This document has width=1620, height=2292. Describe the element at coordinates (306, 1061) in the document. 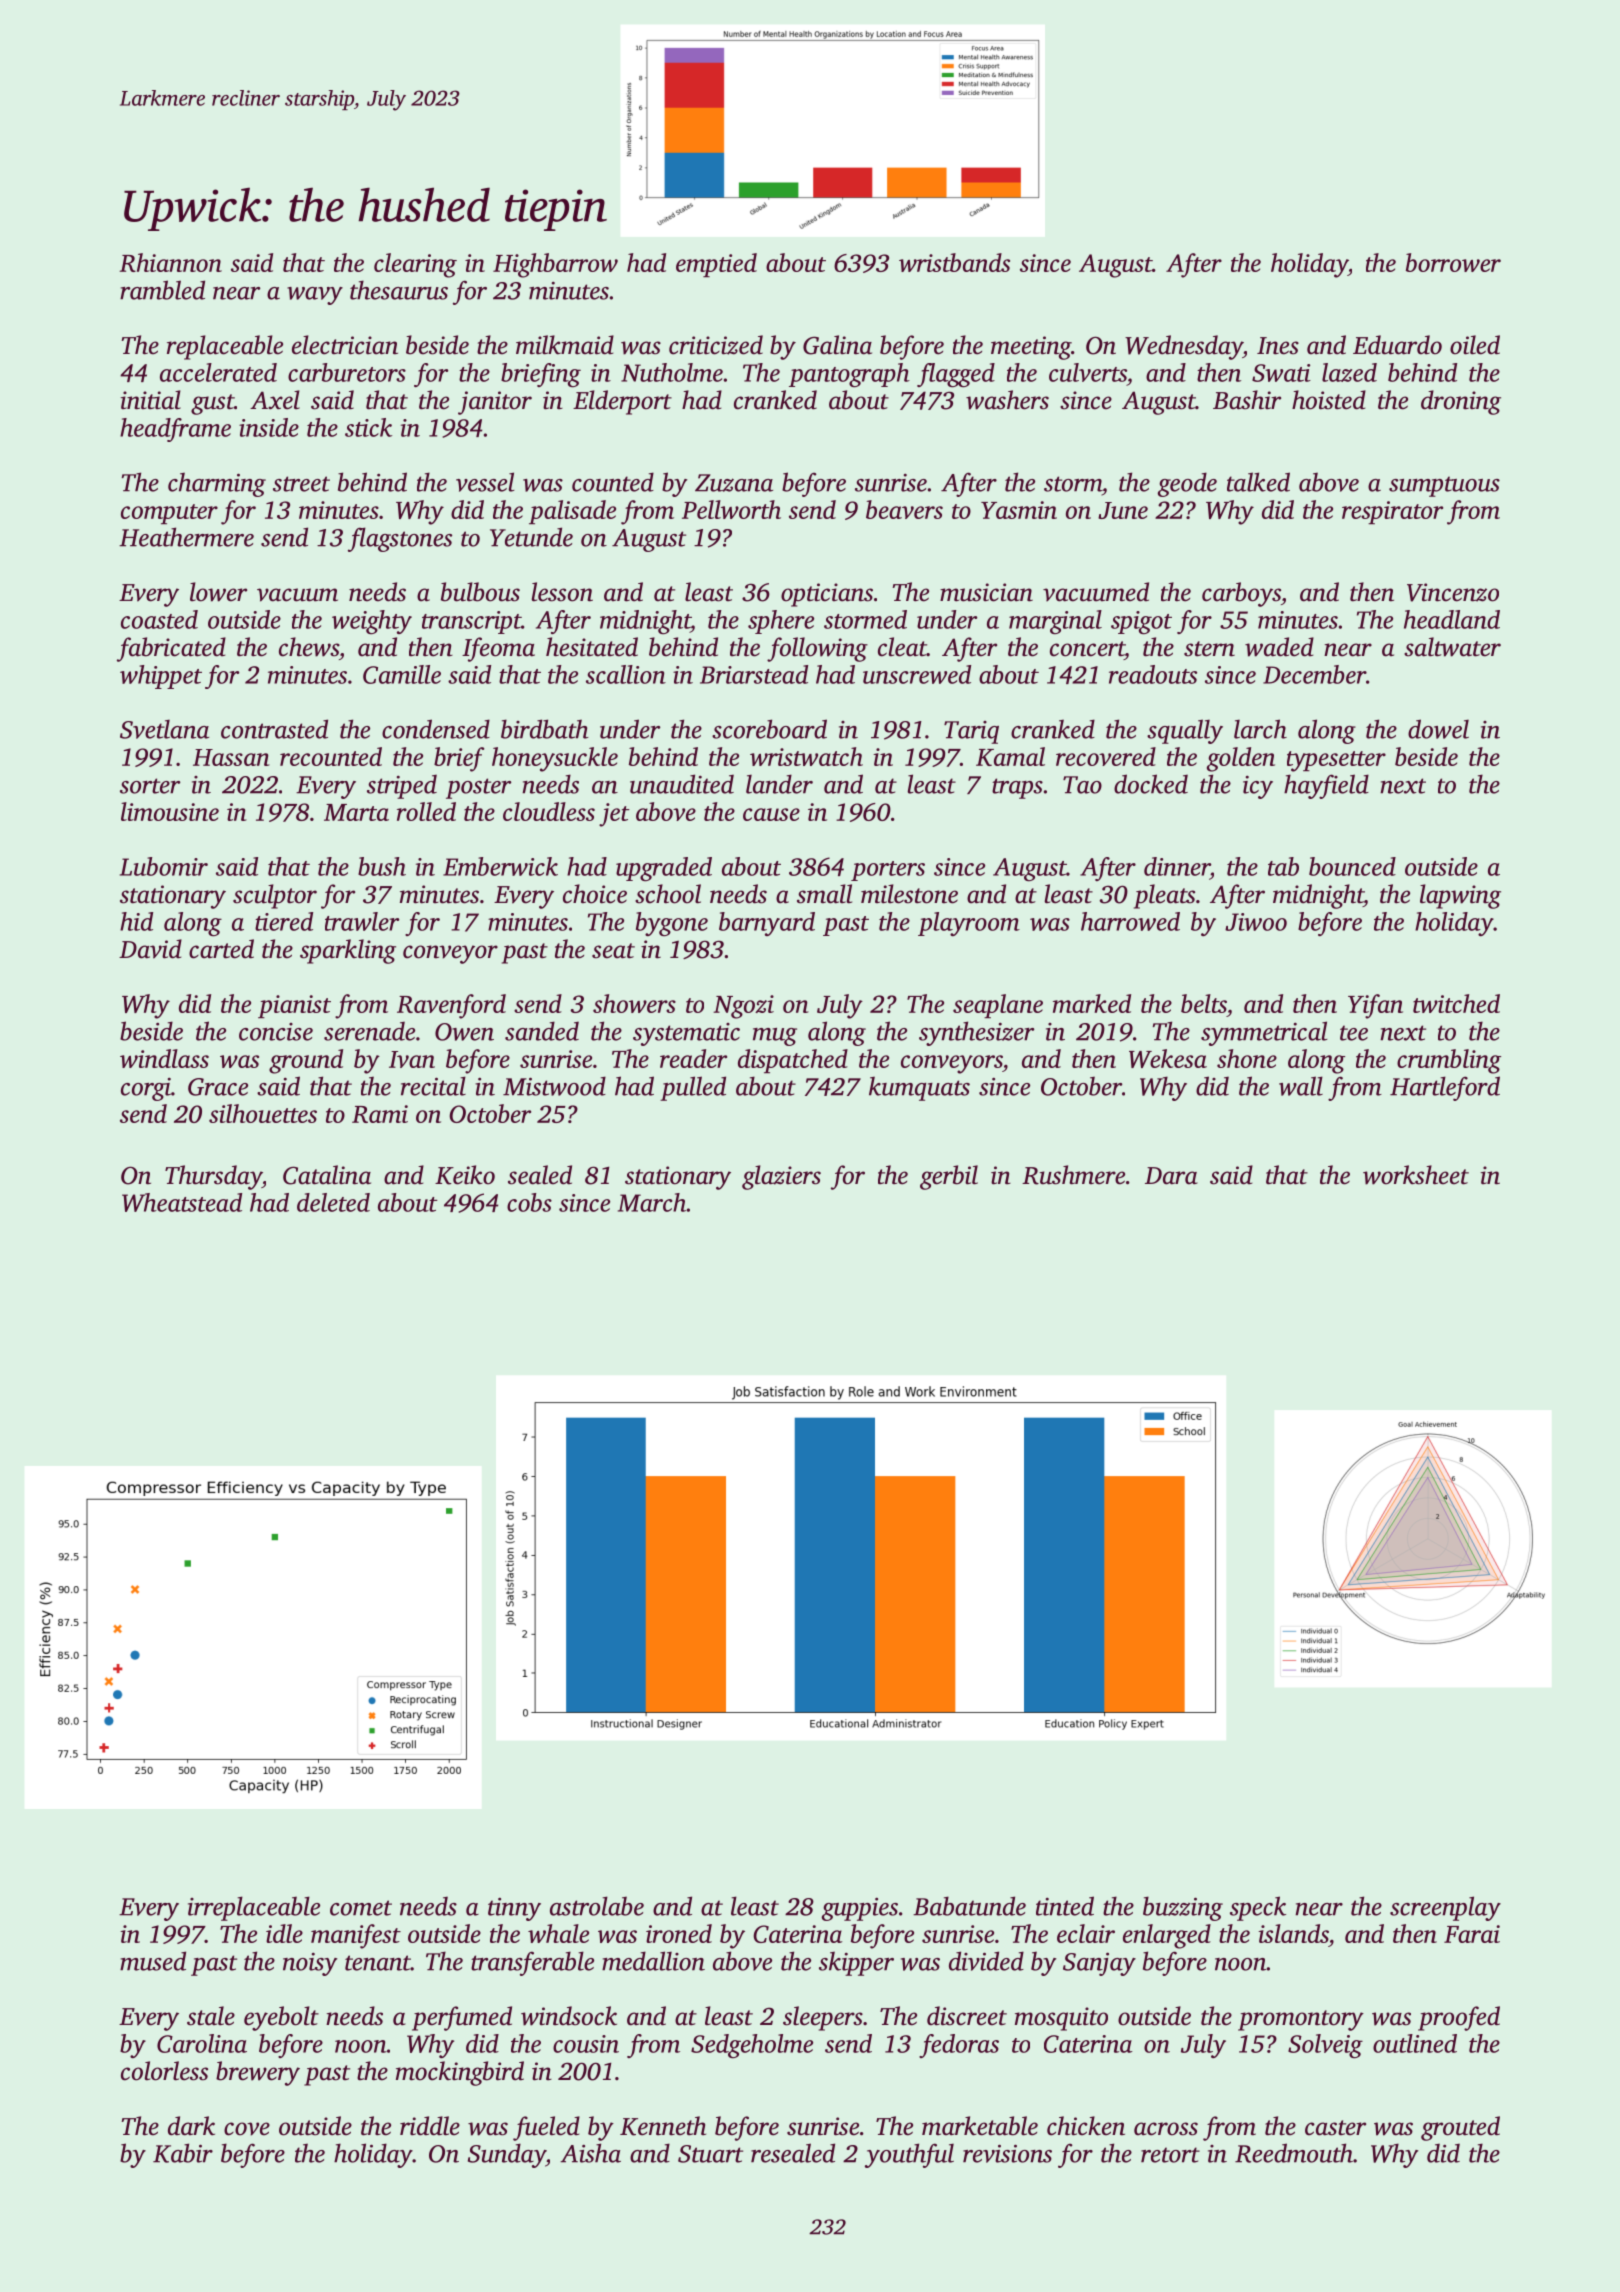

I see `ground` at that location.
